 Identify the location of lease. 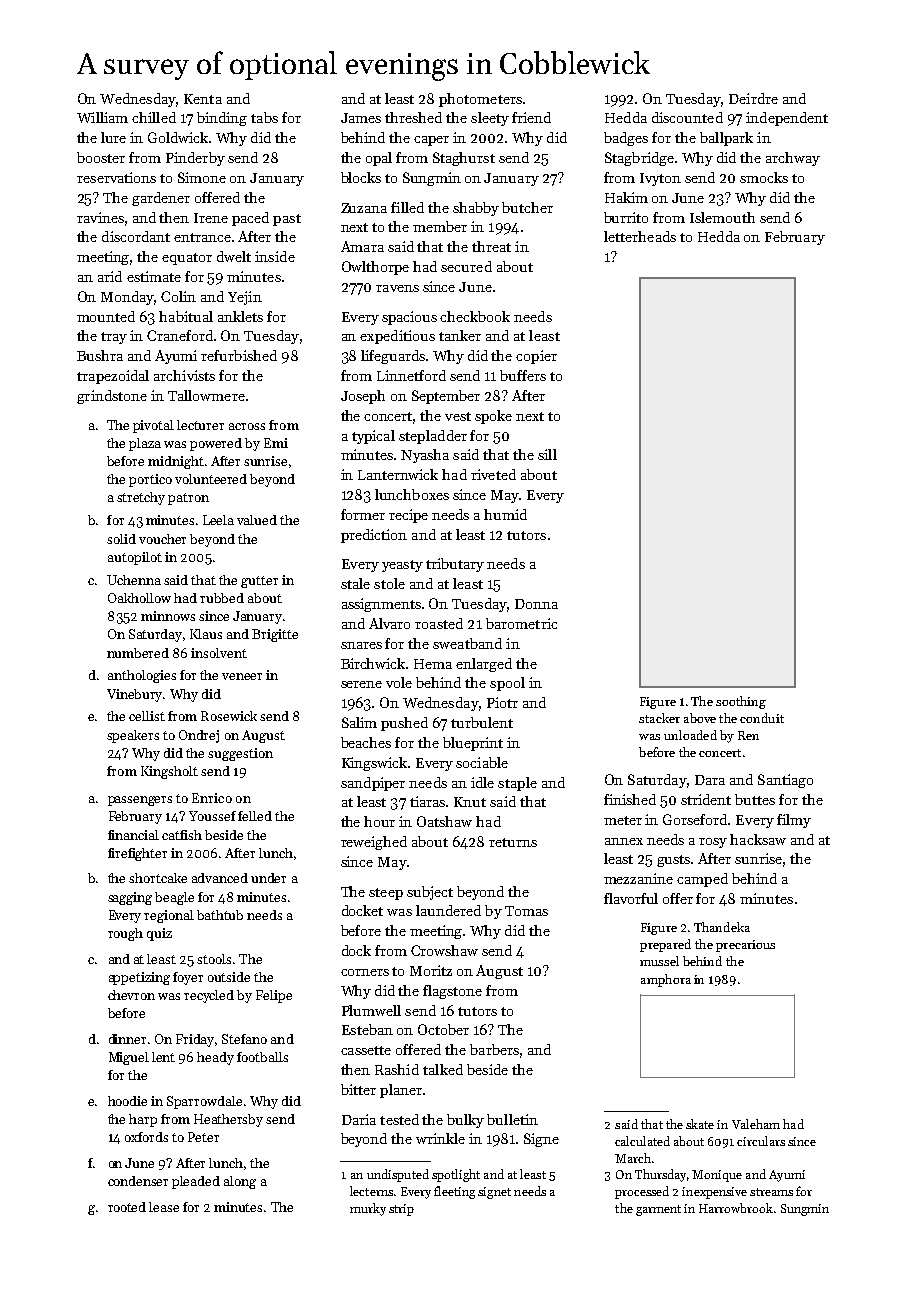
(164, 1207).
